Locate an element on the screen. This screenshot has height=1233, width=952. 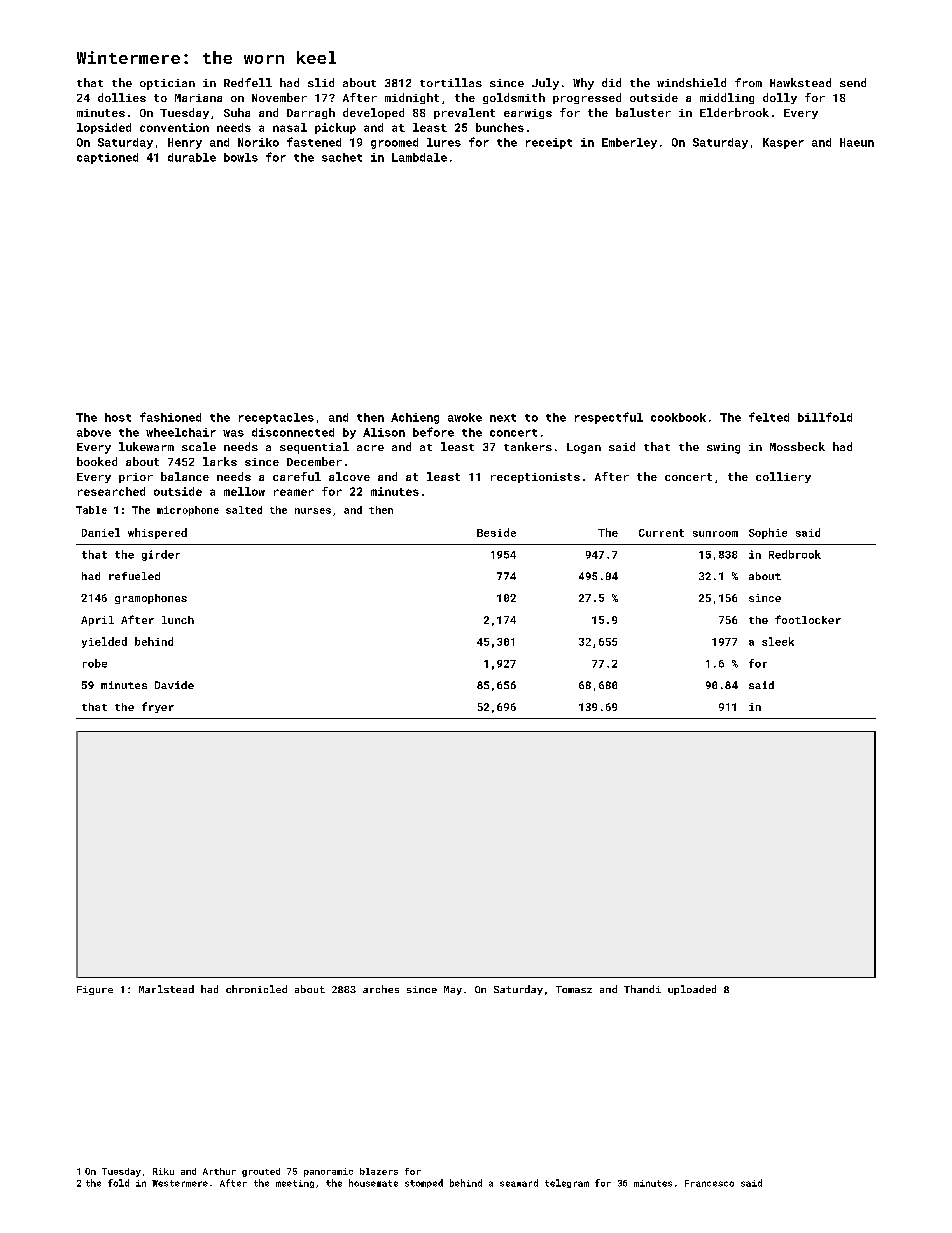
send is located at coordinates (853, 82).
